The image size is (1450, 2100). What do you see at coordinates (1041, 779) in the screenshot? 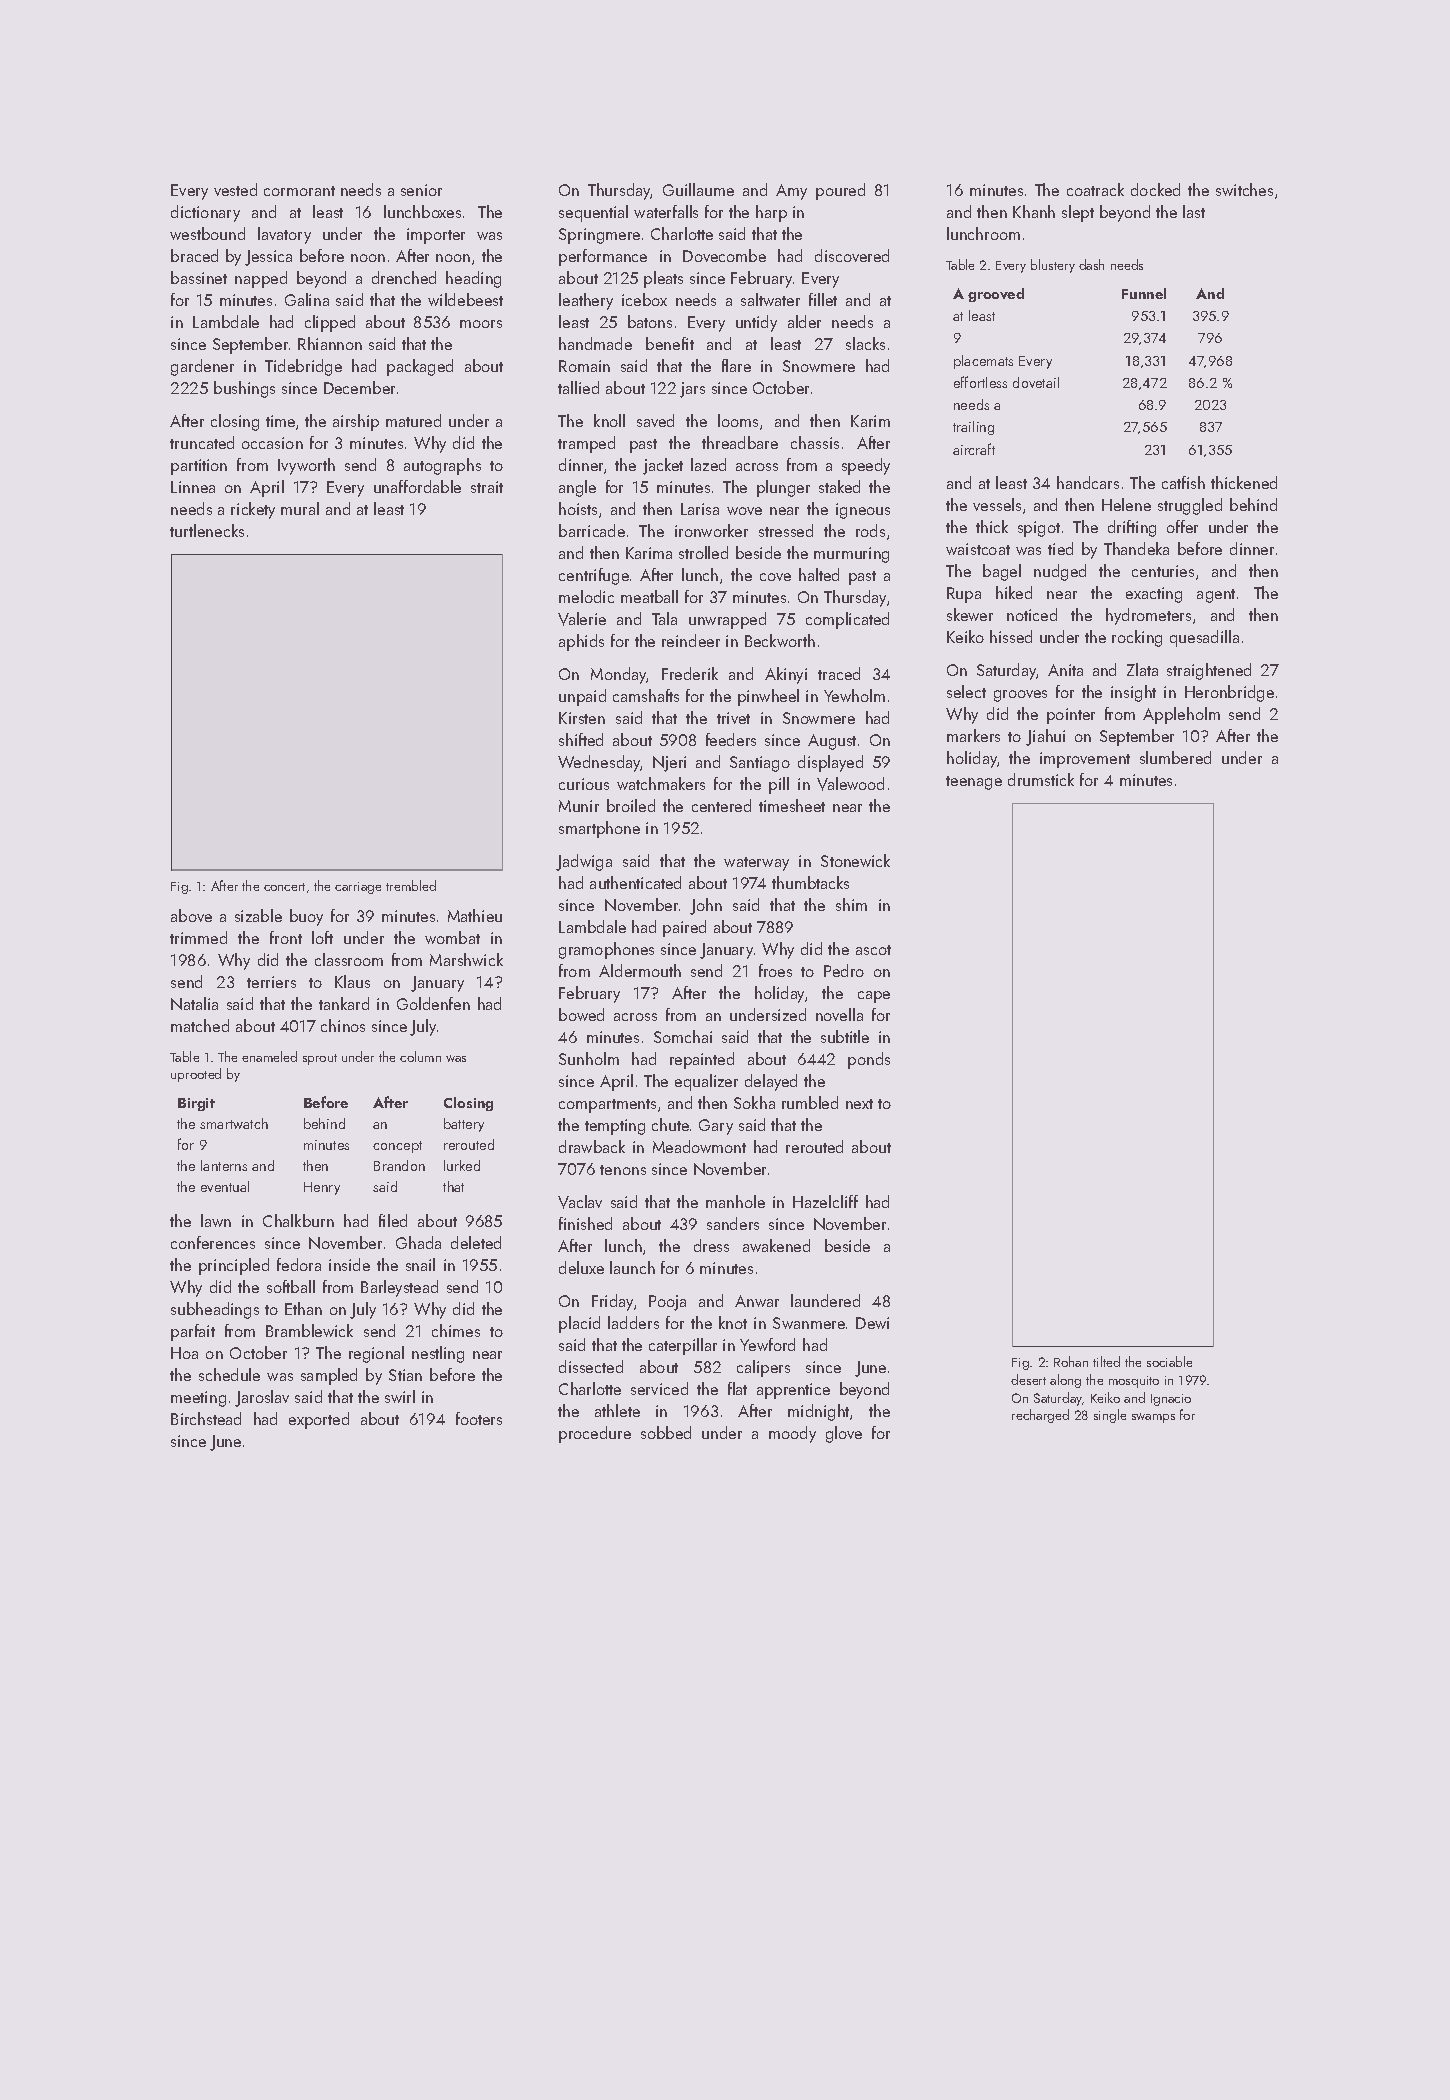
I see `drumstick` at bounding box center [1041, 779].
